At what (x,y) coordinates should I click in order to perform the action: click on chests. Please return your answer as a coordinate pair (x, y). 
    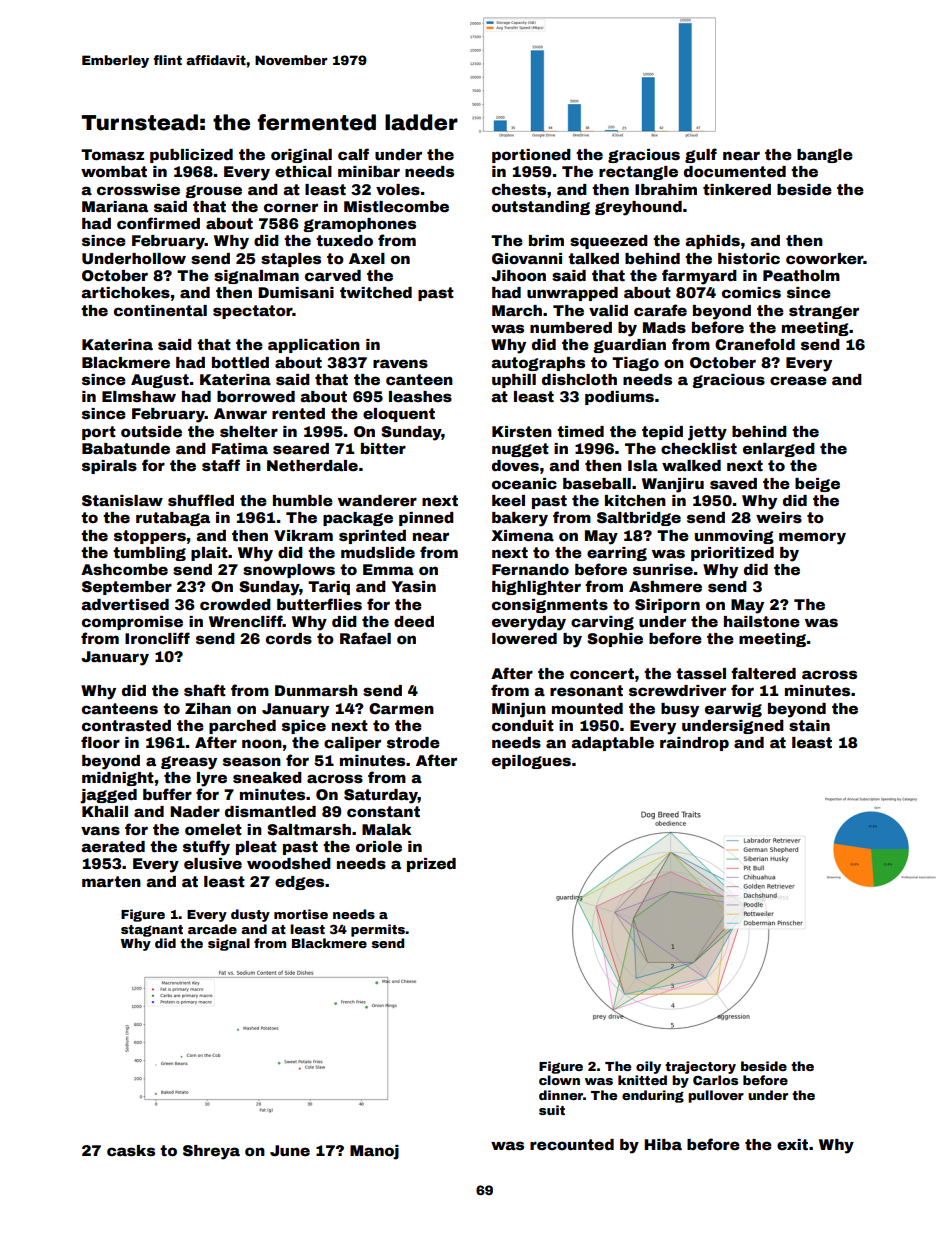
    Looking at the image, I should click on (519, 189).
